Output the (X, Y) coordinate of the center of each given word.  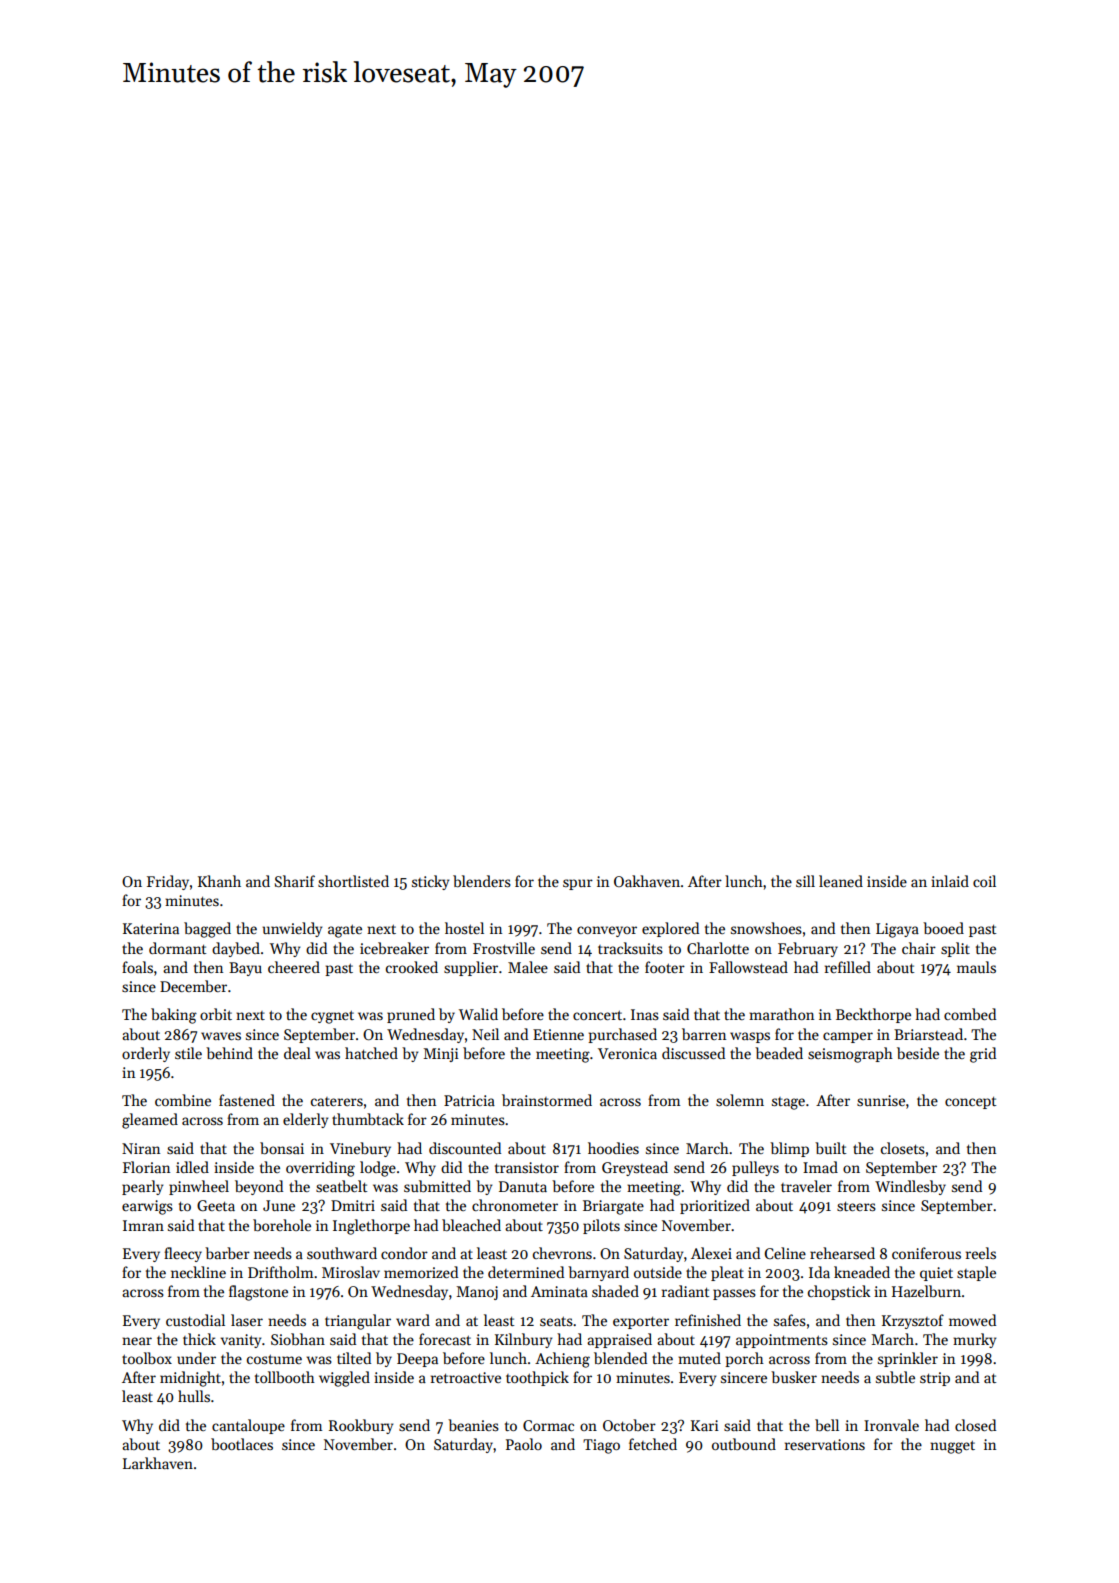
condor (404, 1253)
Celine (785, 1253)
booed (943, 928)
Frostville (504, 948)
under (196, 1358)
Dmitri (353, 1205)
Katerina (151, 928)
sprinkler (908, 1359)
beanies (473, 1425)
